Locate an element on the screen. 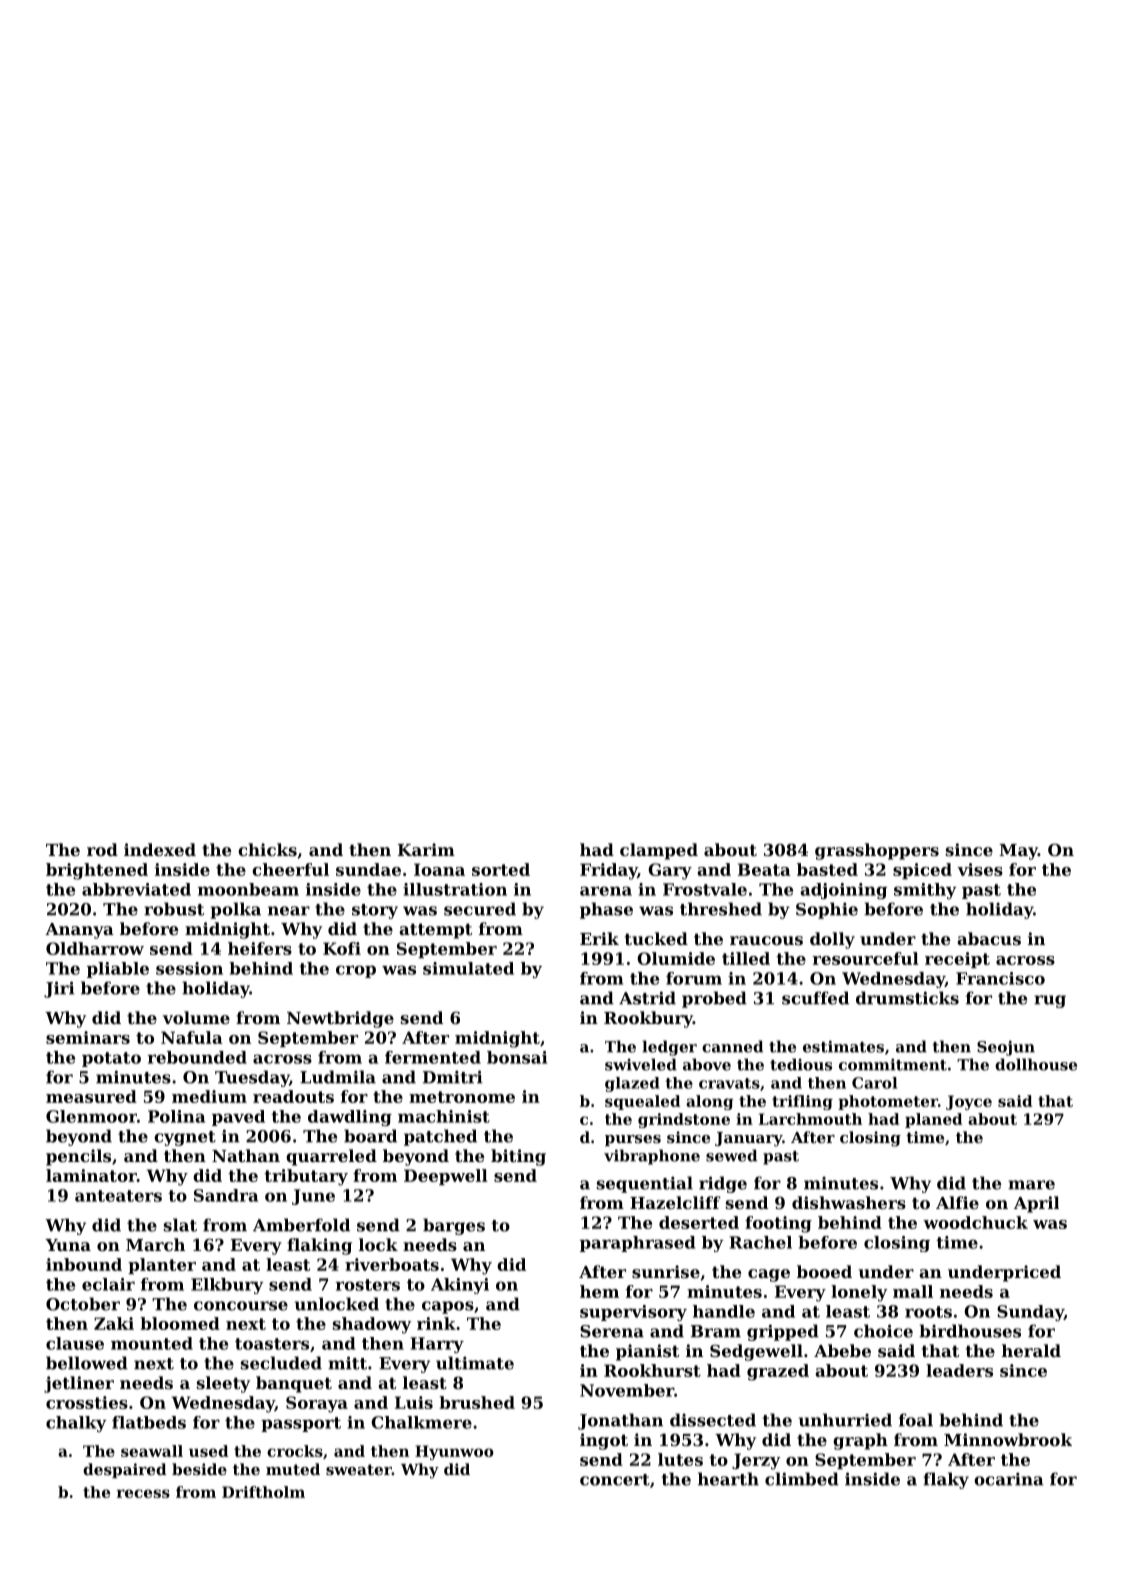 This screenshot has height=1596, width=1129. recess is located at coordinates (143, 1493).
